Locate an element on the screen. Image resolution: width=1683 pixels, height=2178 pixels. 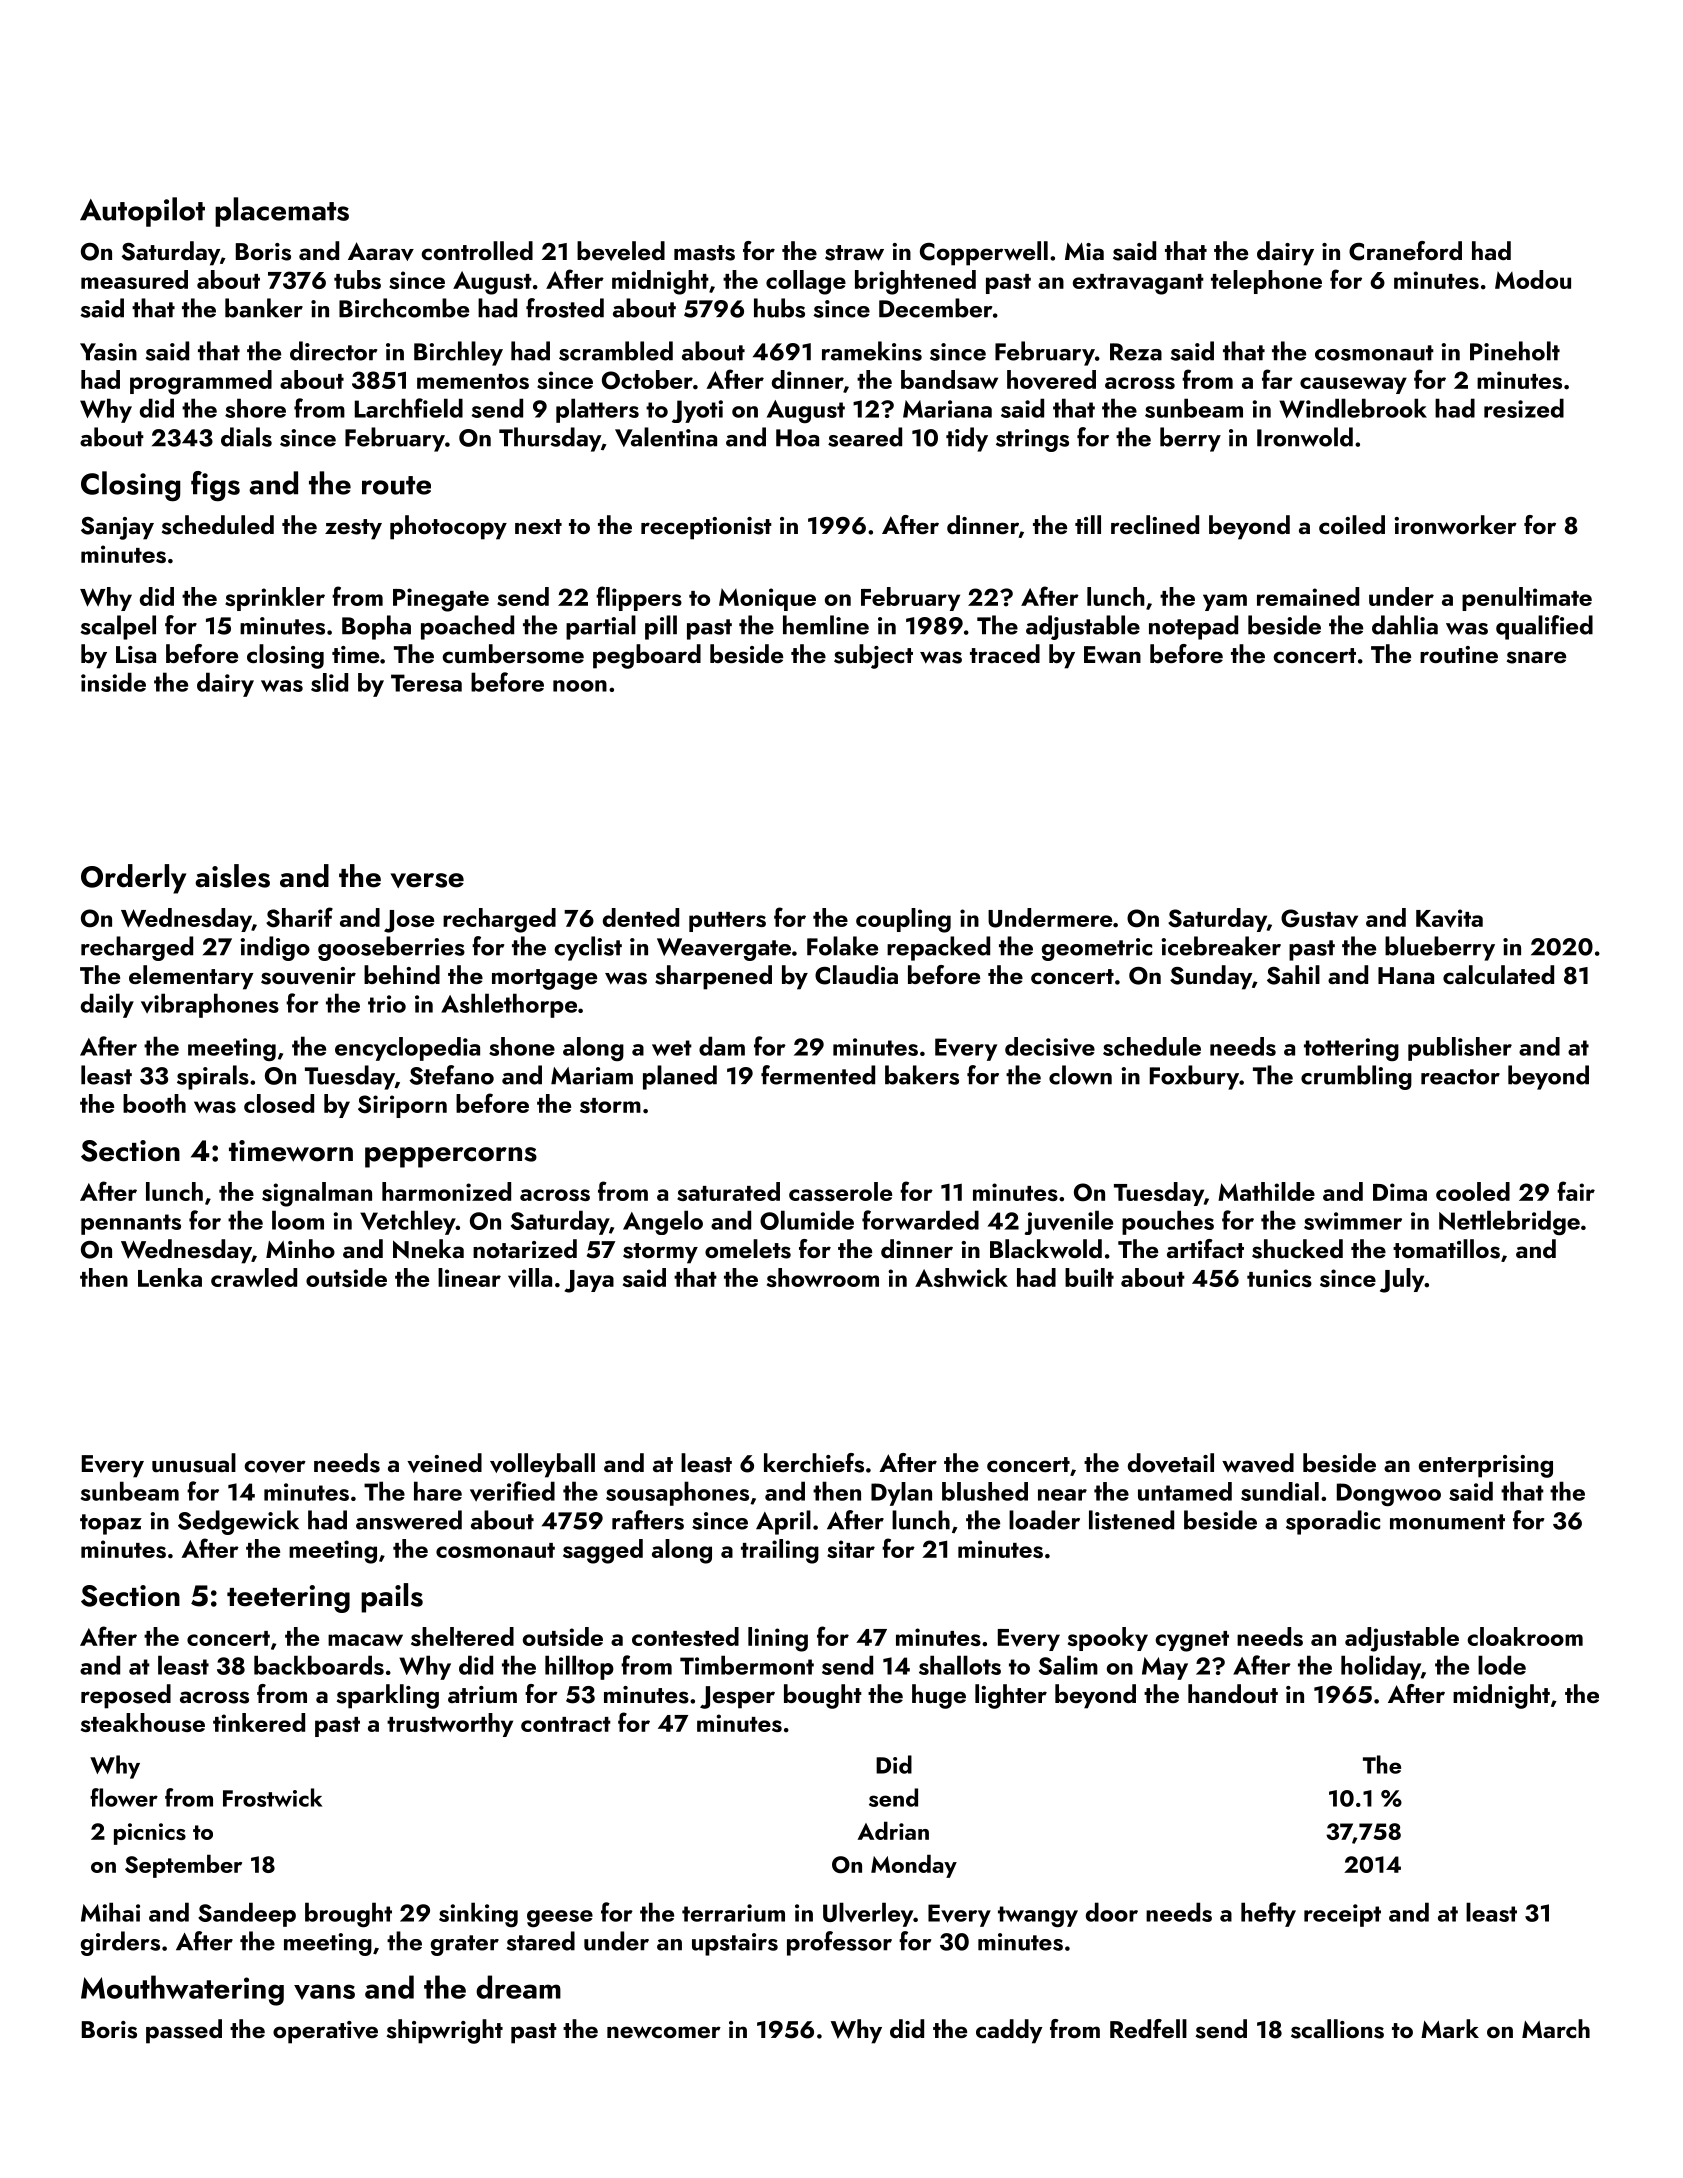
signalman is located at coordinates (317, 1194).
